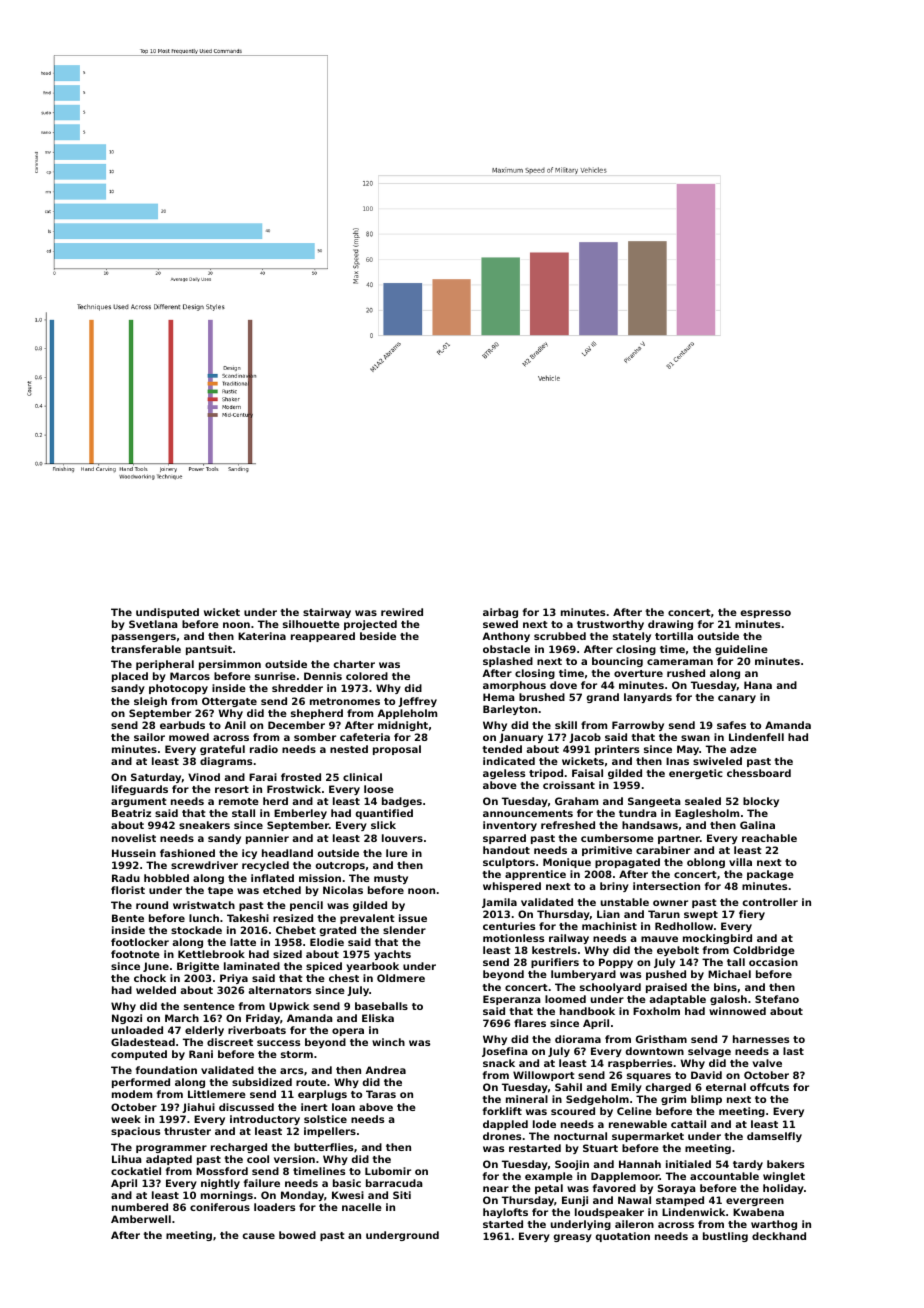 The height and width of the image is (1308, 924). Describe the element at coordinates (297, 1235) in the image. I see `bowed` at that location.
